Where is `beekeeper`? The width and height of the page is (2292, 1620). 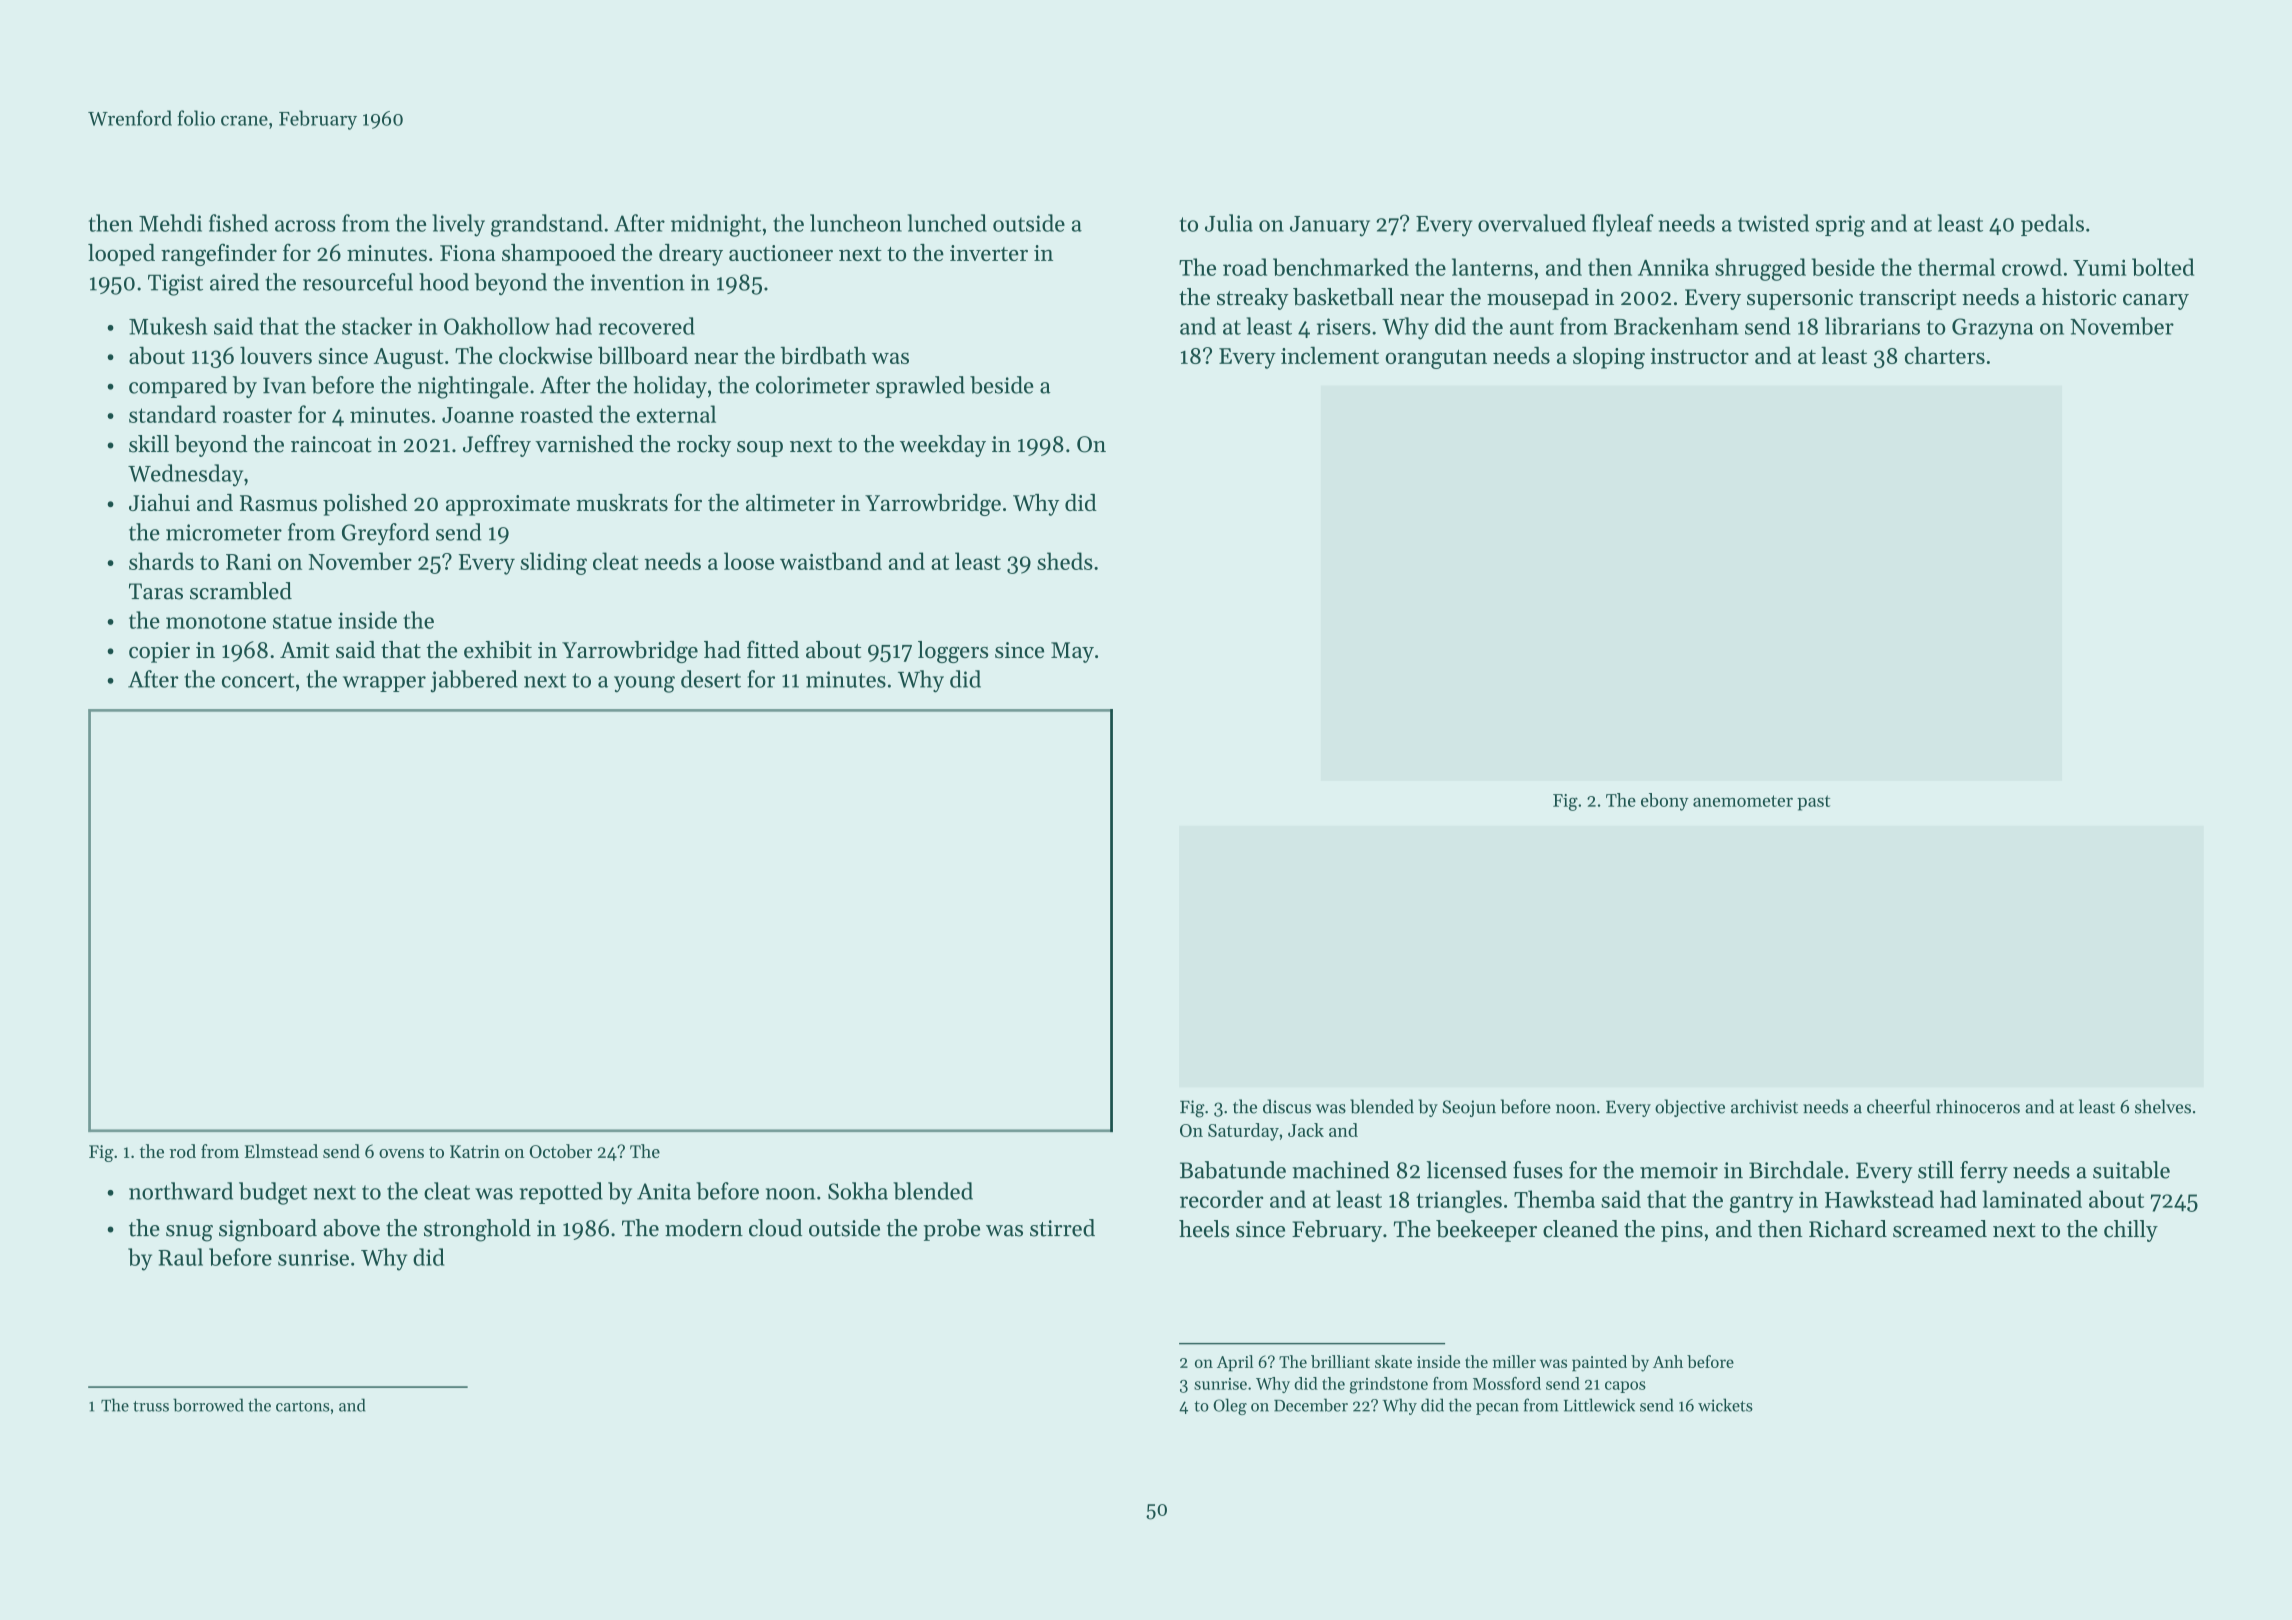
beekeeper is located at coordinates (1486, 1231).
